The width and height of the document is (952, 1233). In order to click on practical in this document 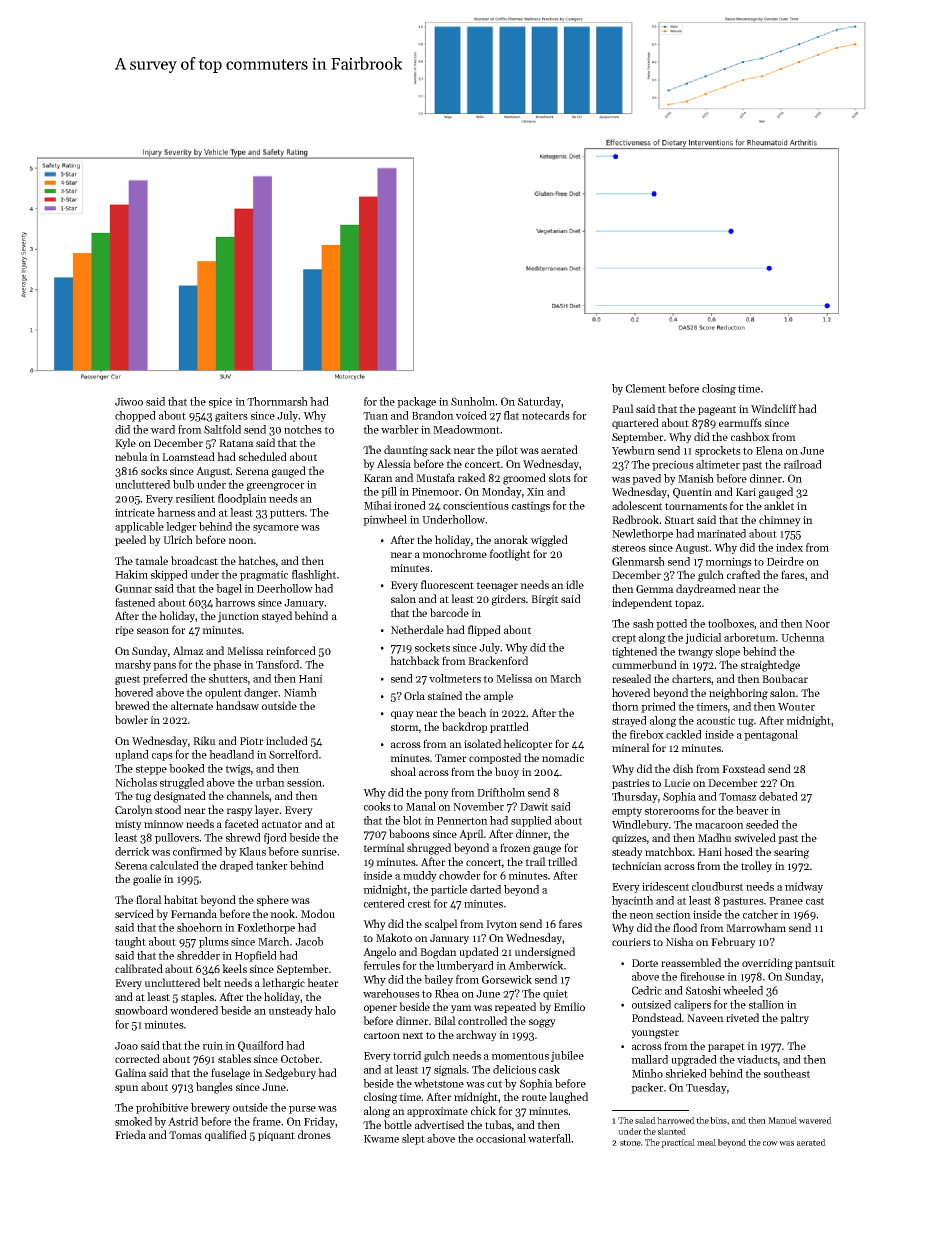, I will do `click(678, 1143)`.
